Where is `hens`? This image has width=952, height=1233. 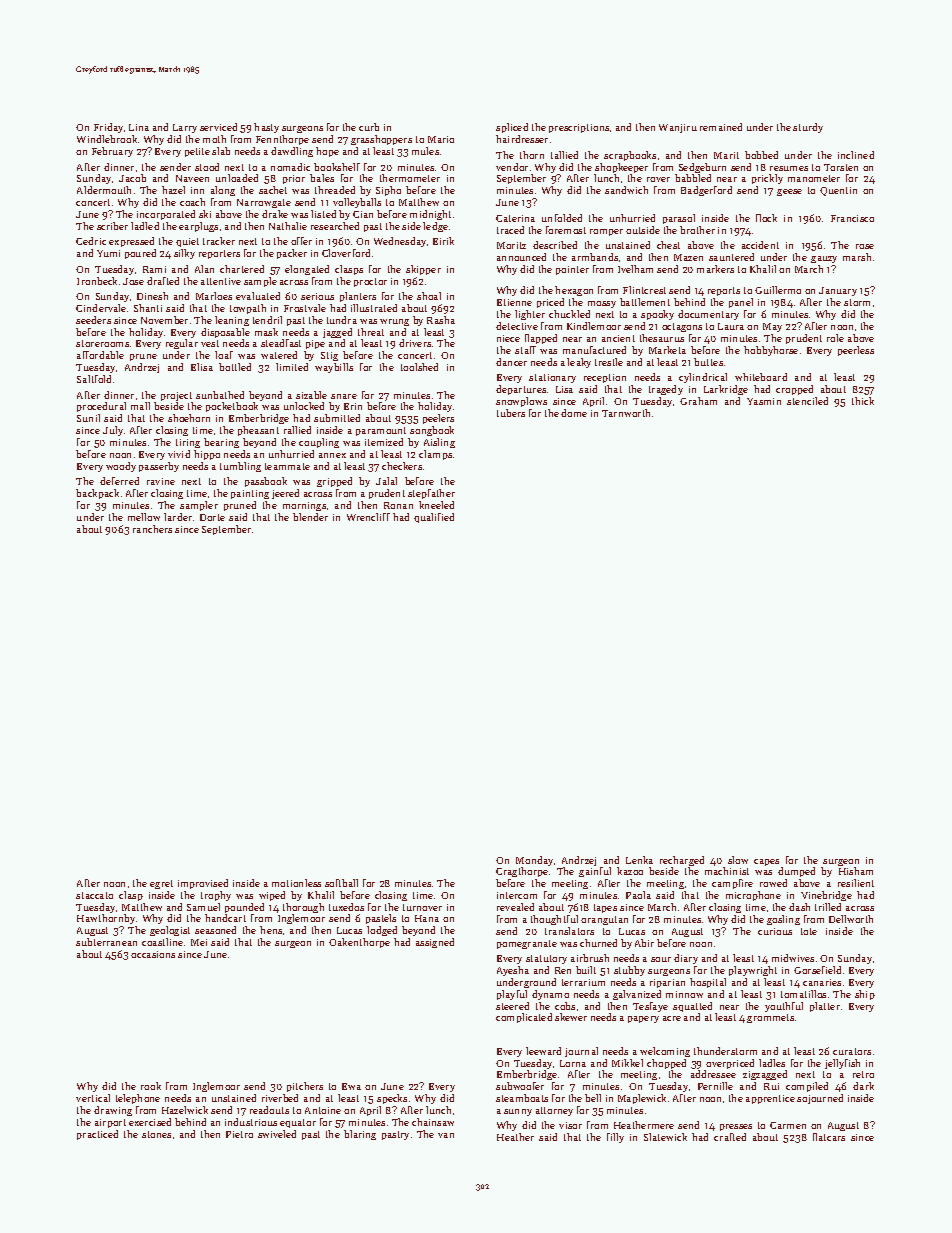
hens is located at coordinates (271, 930).
